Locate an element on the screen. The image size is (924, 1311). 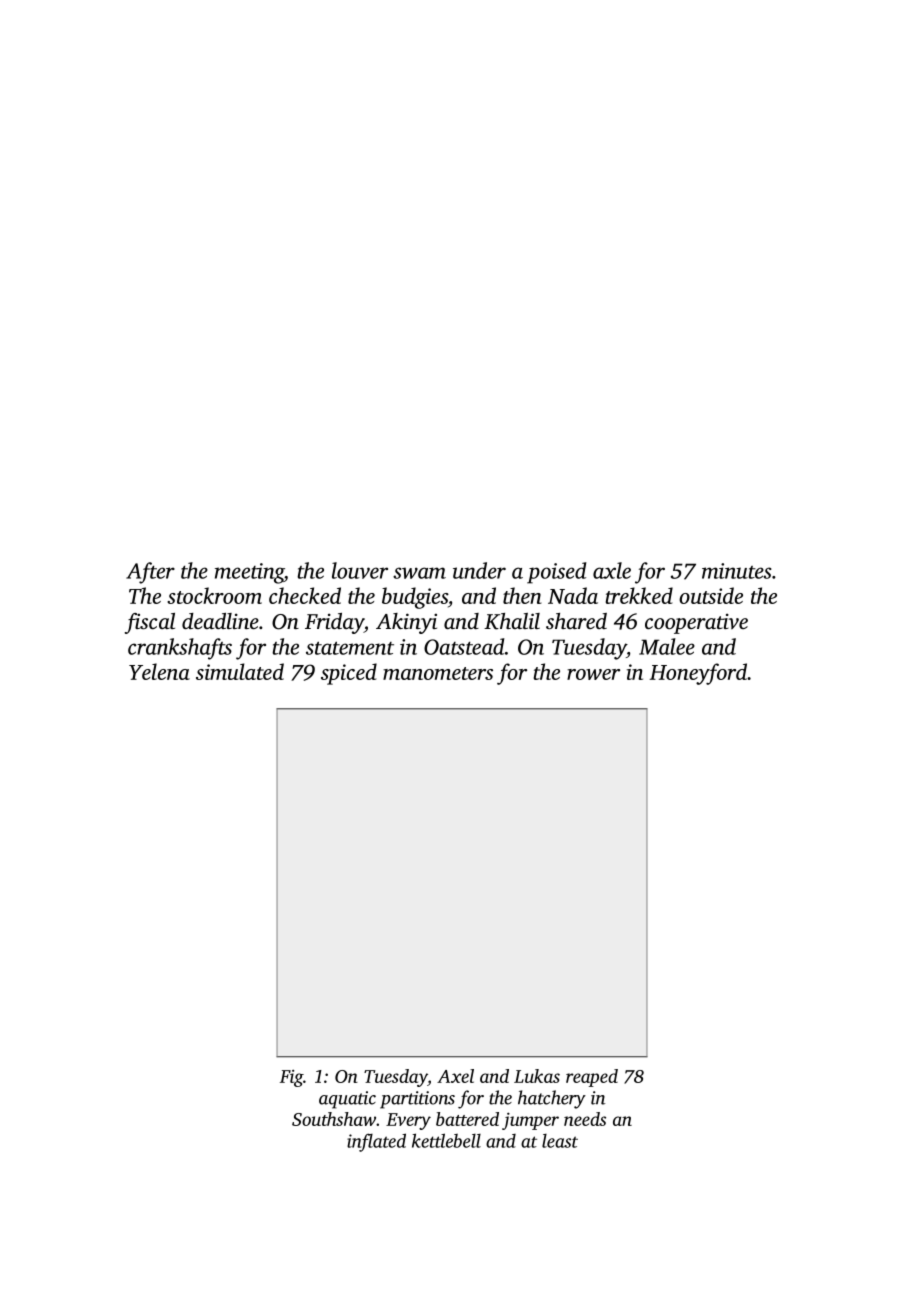
simulated is located at coordinates (240, 671).
